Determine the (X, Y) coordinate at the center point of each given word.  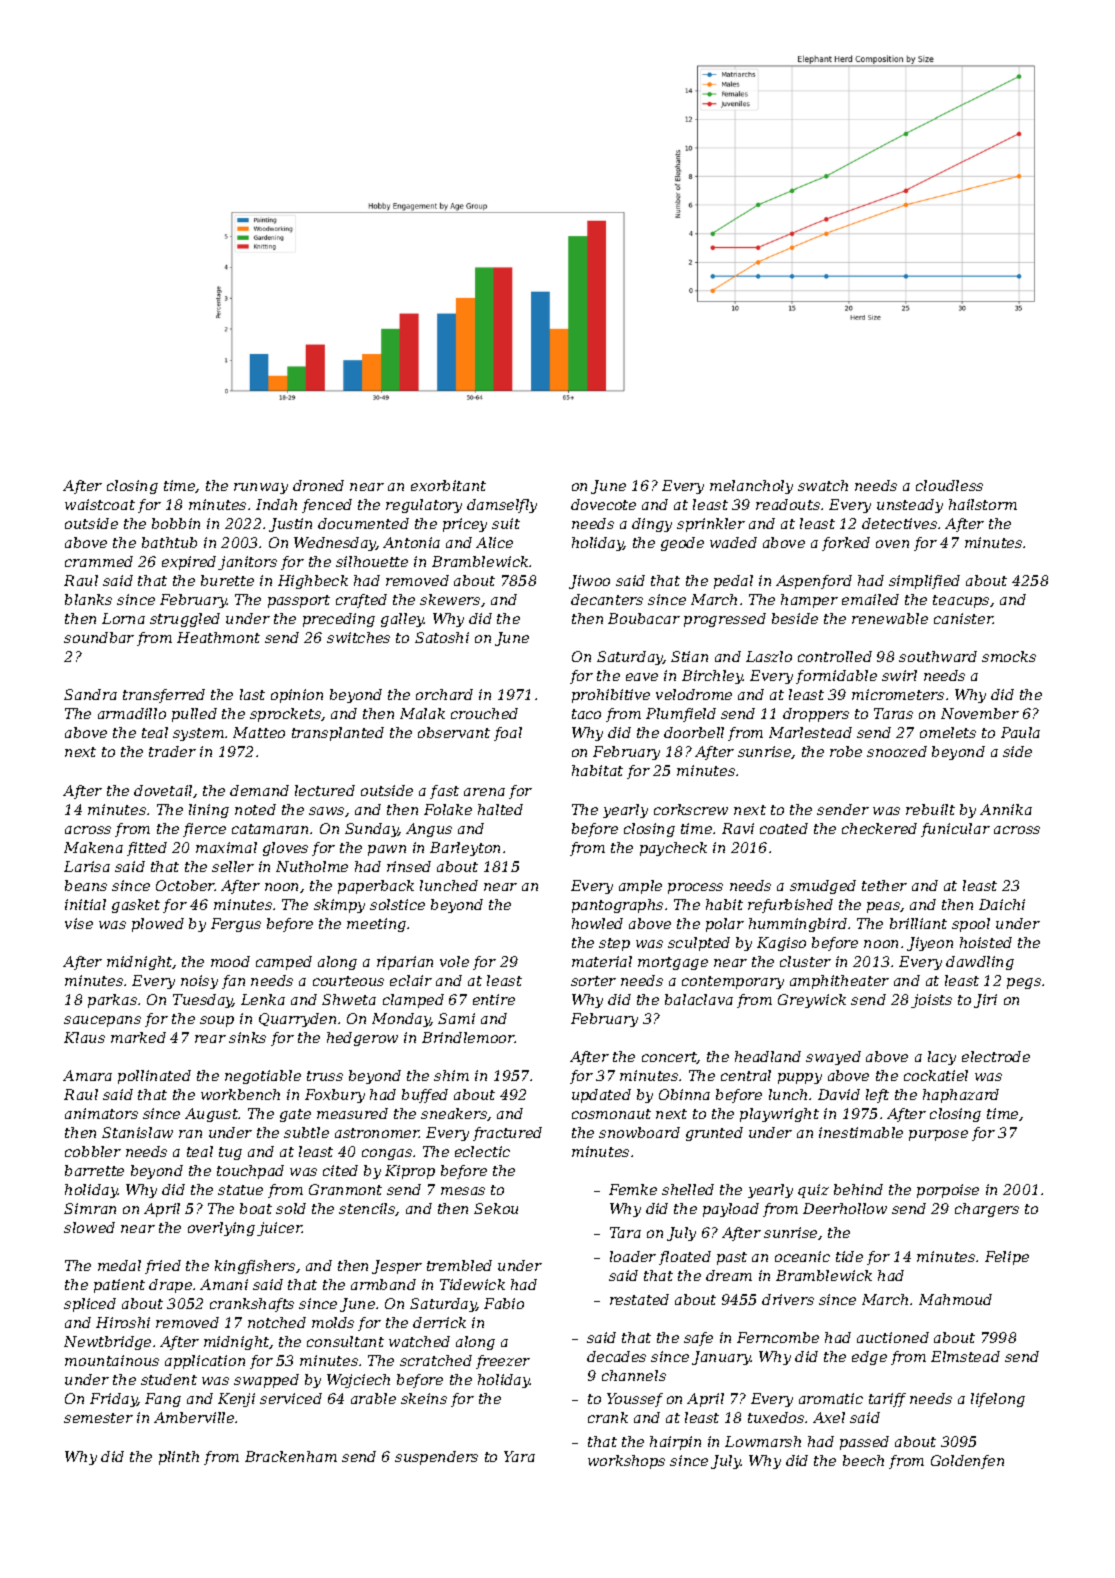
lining (209, 811)
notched (277, 1322)
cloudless (949, 485)
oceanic (802, 1256)
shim (451, 1075)
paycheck (673, 849)
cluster (805, 961)
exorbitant (448, 485)
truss (325, 1076)
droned (318, 485)
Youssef (635, 1400)
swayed (833, 1058)
